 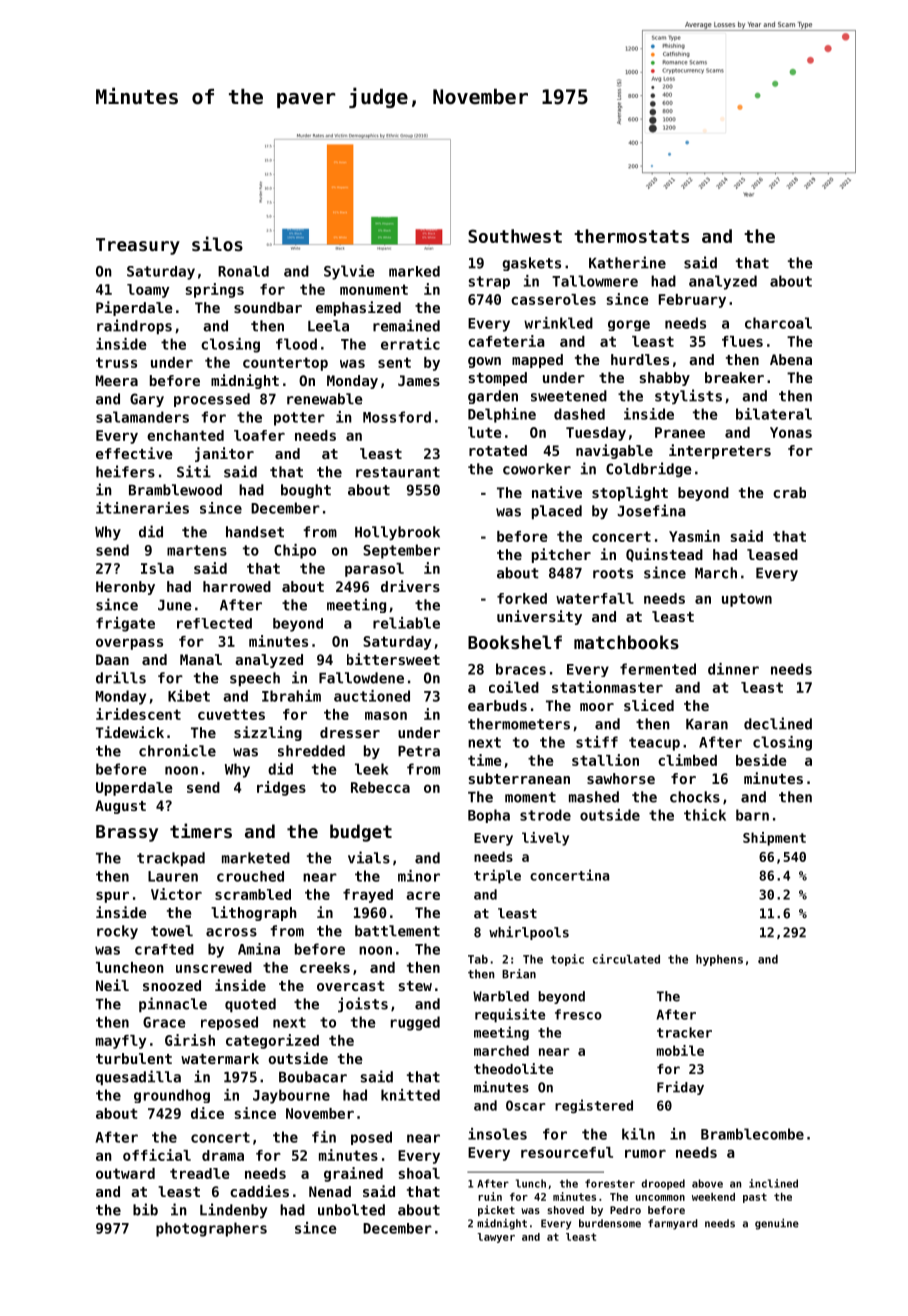 What do you see at coordinates (626, 959) in the page?
I see `circulated` at bounding box center [626, 959].
